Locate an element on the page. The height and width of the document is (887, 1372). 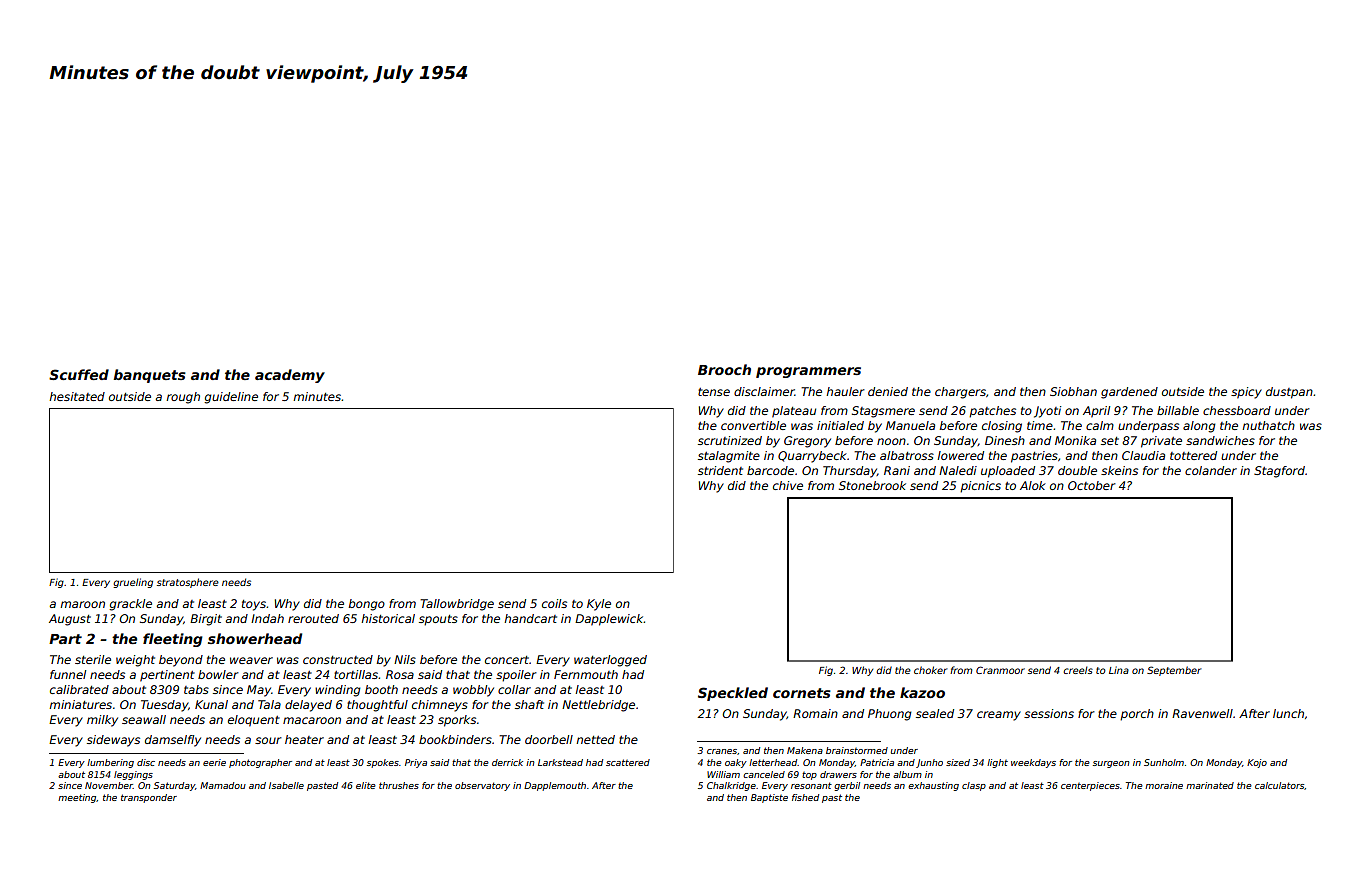
Saturday is located at coordinates (174, 786).
